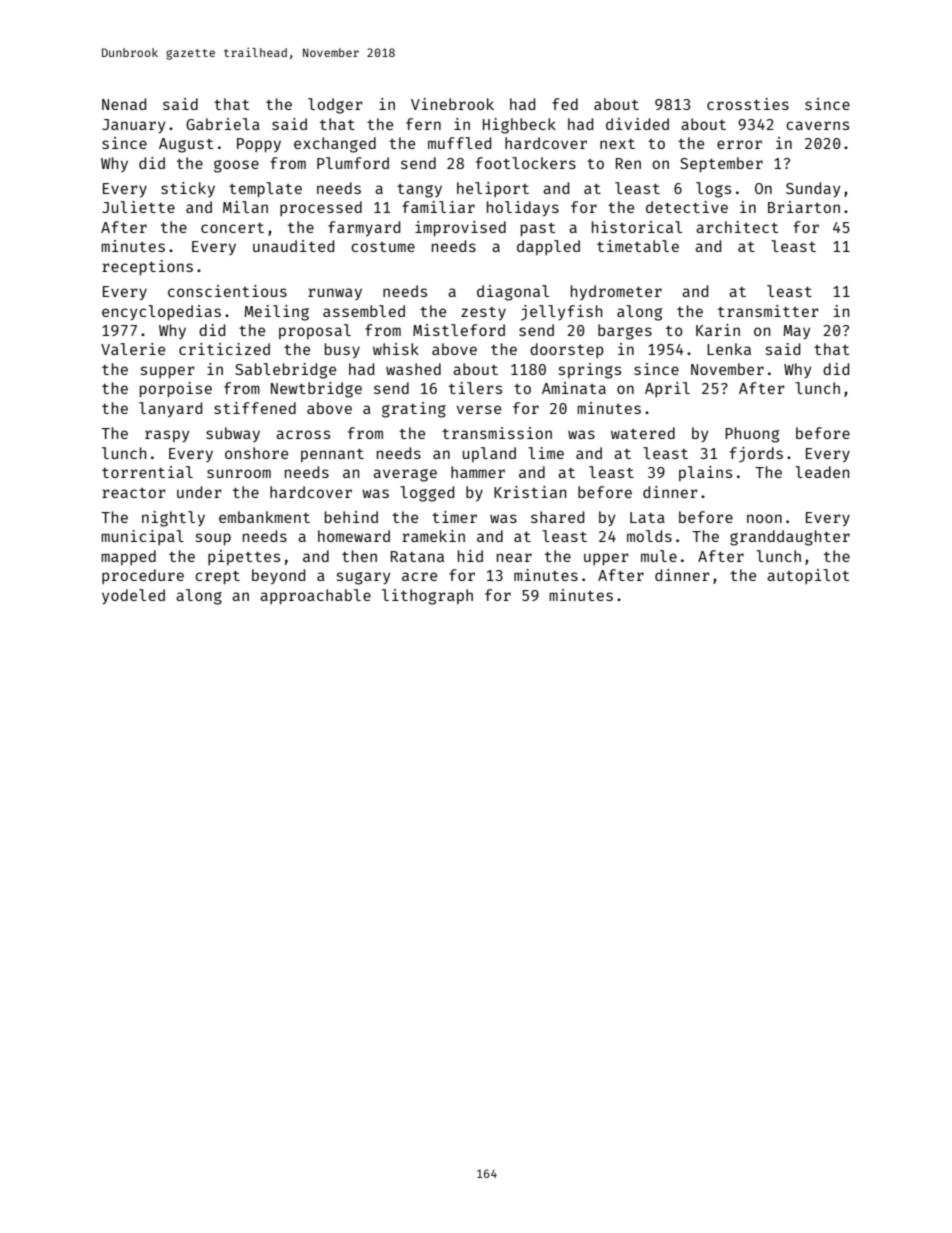 This page has width=952, height=1233. Describe the element at coordinates (567, 350) in the page. I see `doorstep` at that location.
